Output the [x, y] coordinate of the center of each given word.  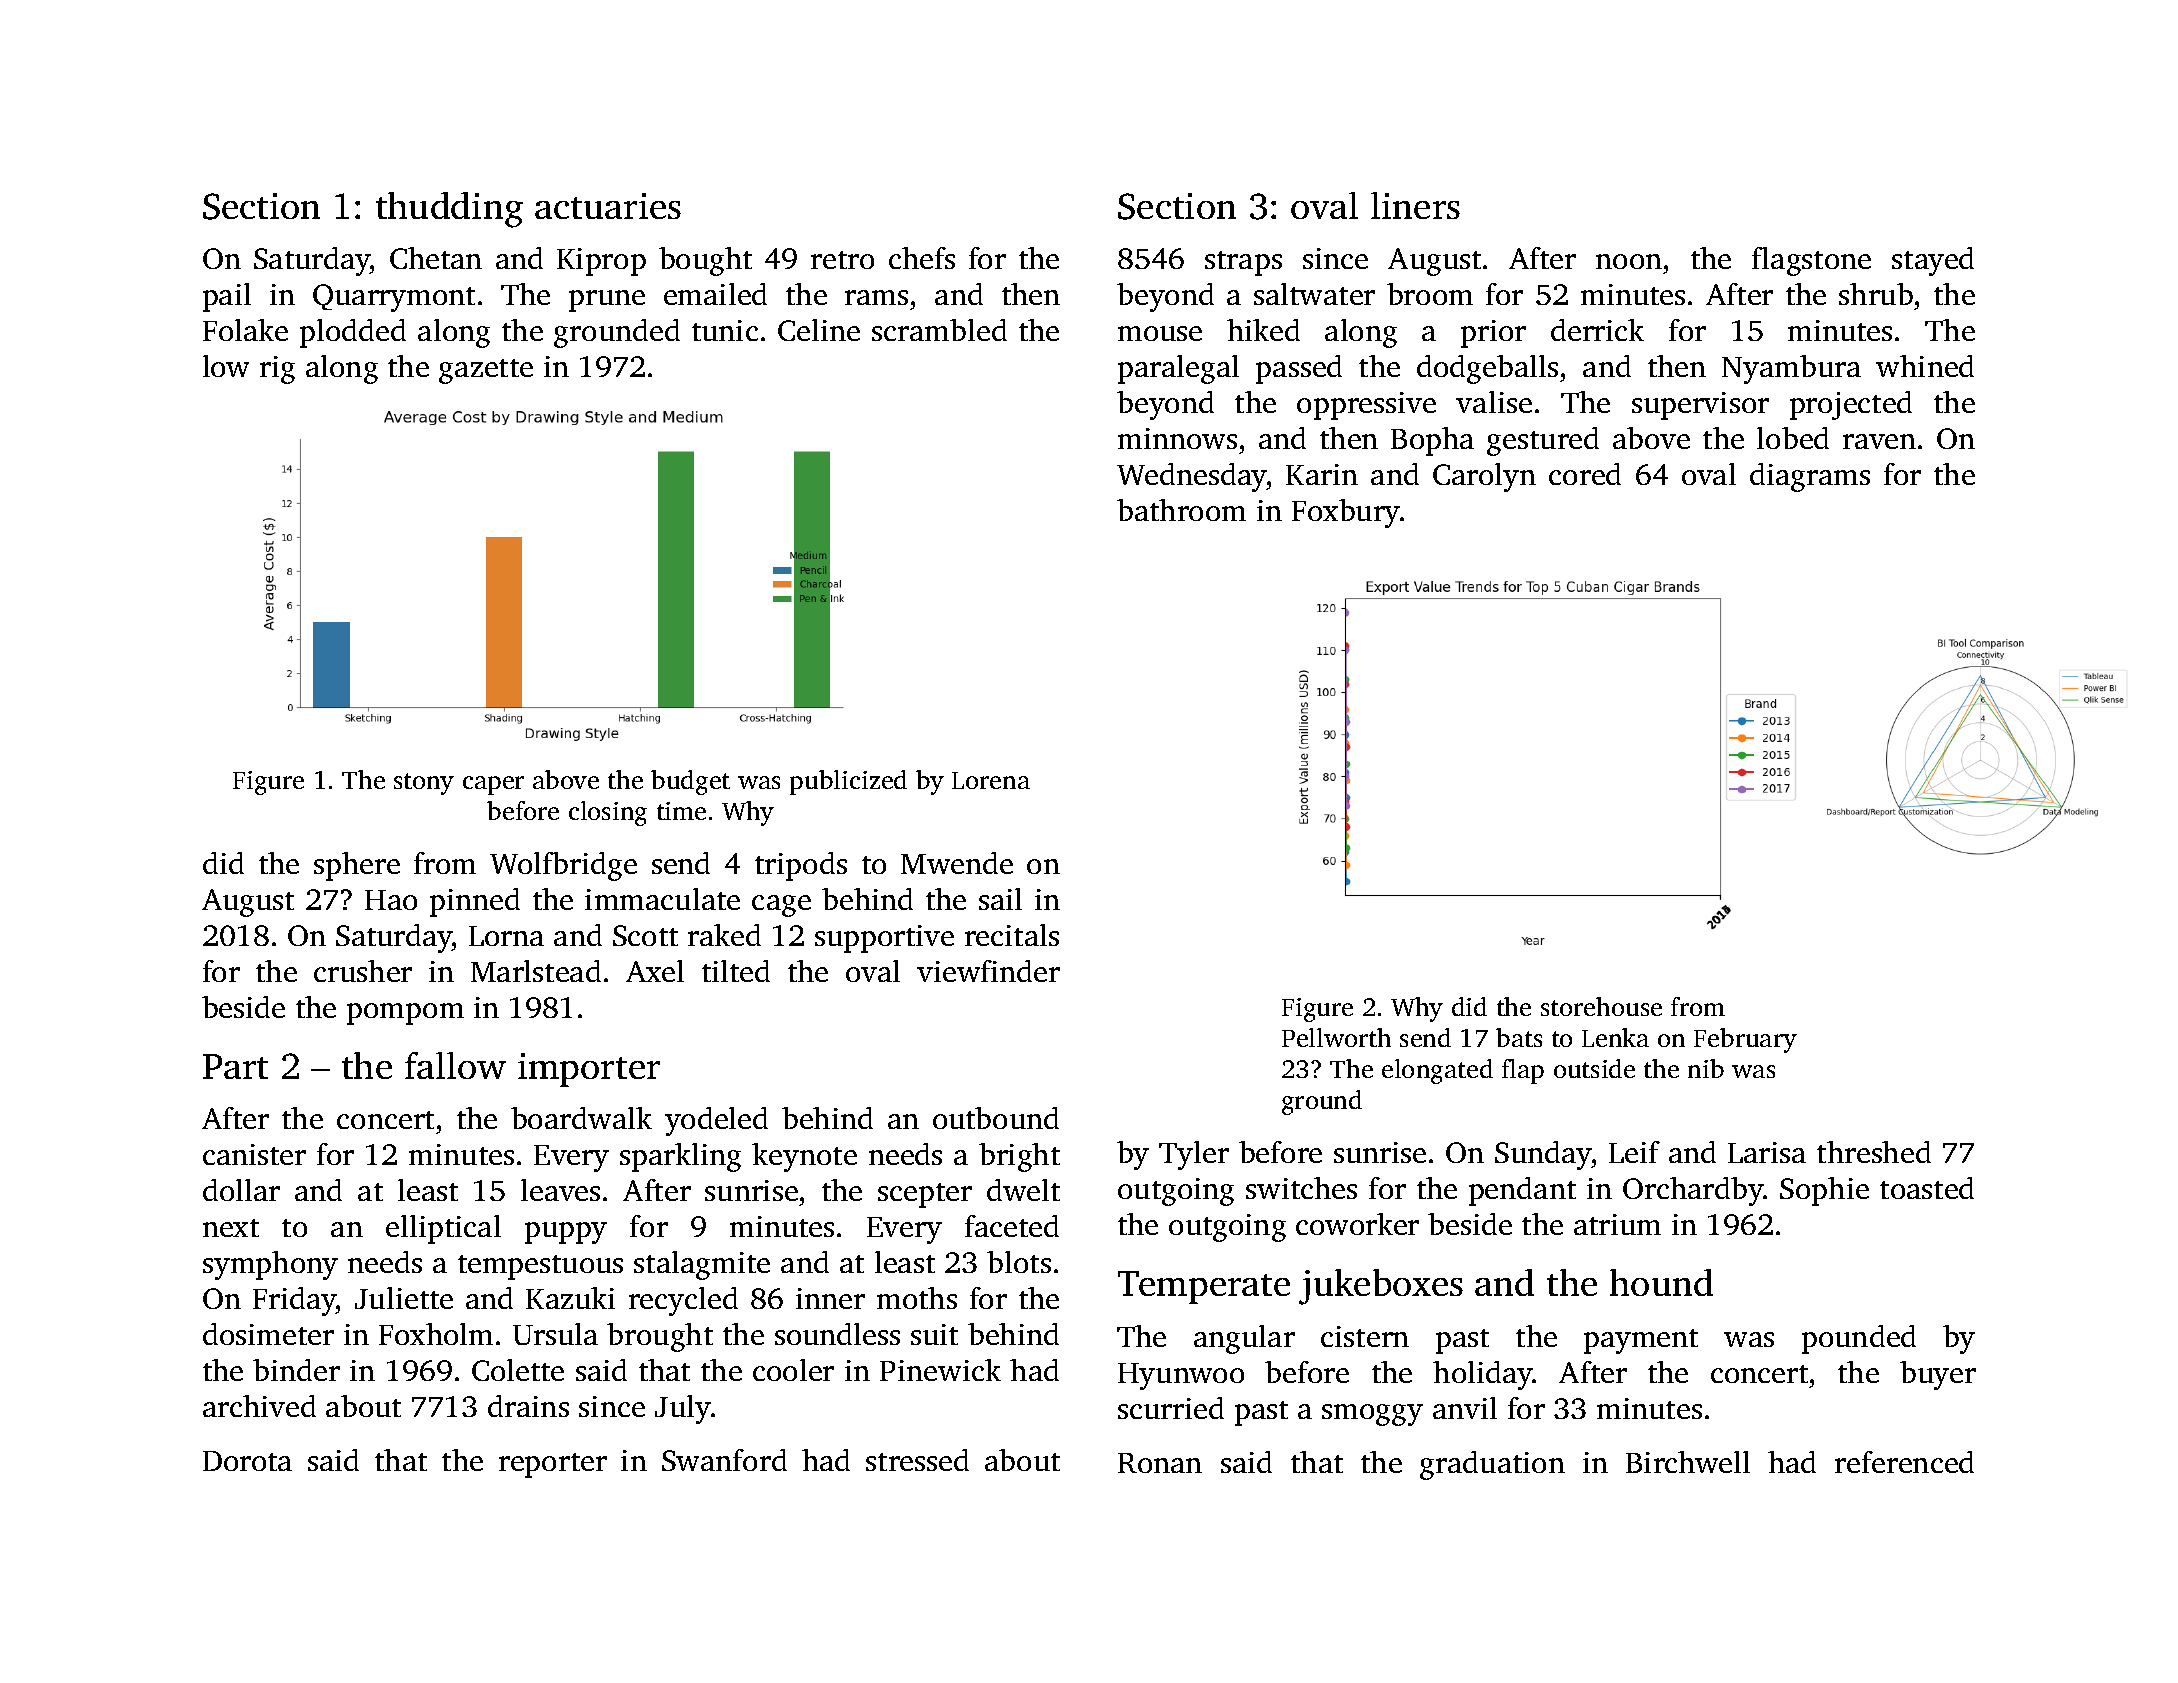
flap [1523, 1071]
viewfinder [988, 971]
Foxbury [1346, 513]
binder [296, 1370]
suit [934, 1334]
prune [607, 301]
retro [842, 260]
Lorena [991, 780]
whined [1925, 366]
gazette [486, 371]
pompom [405, 1014]
